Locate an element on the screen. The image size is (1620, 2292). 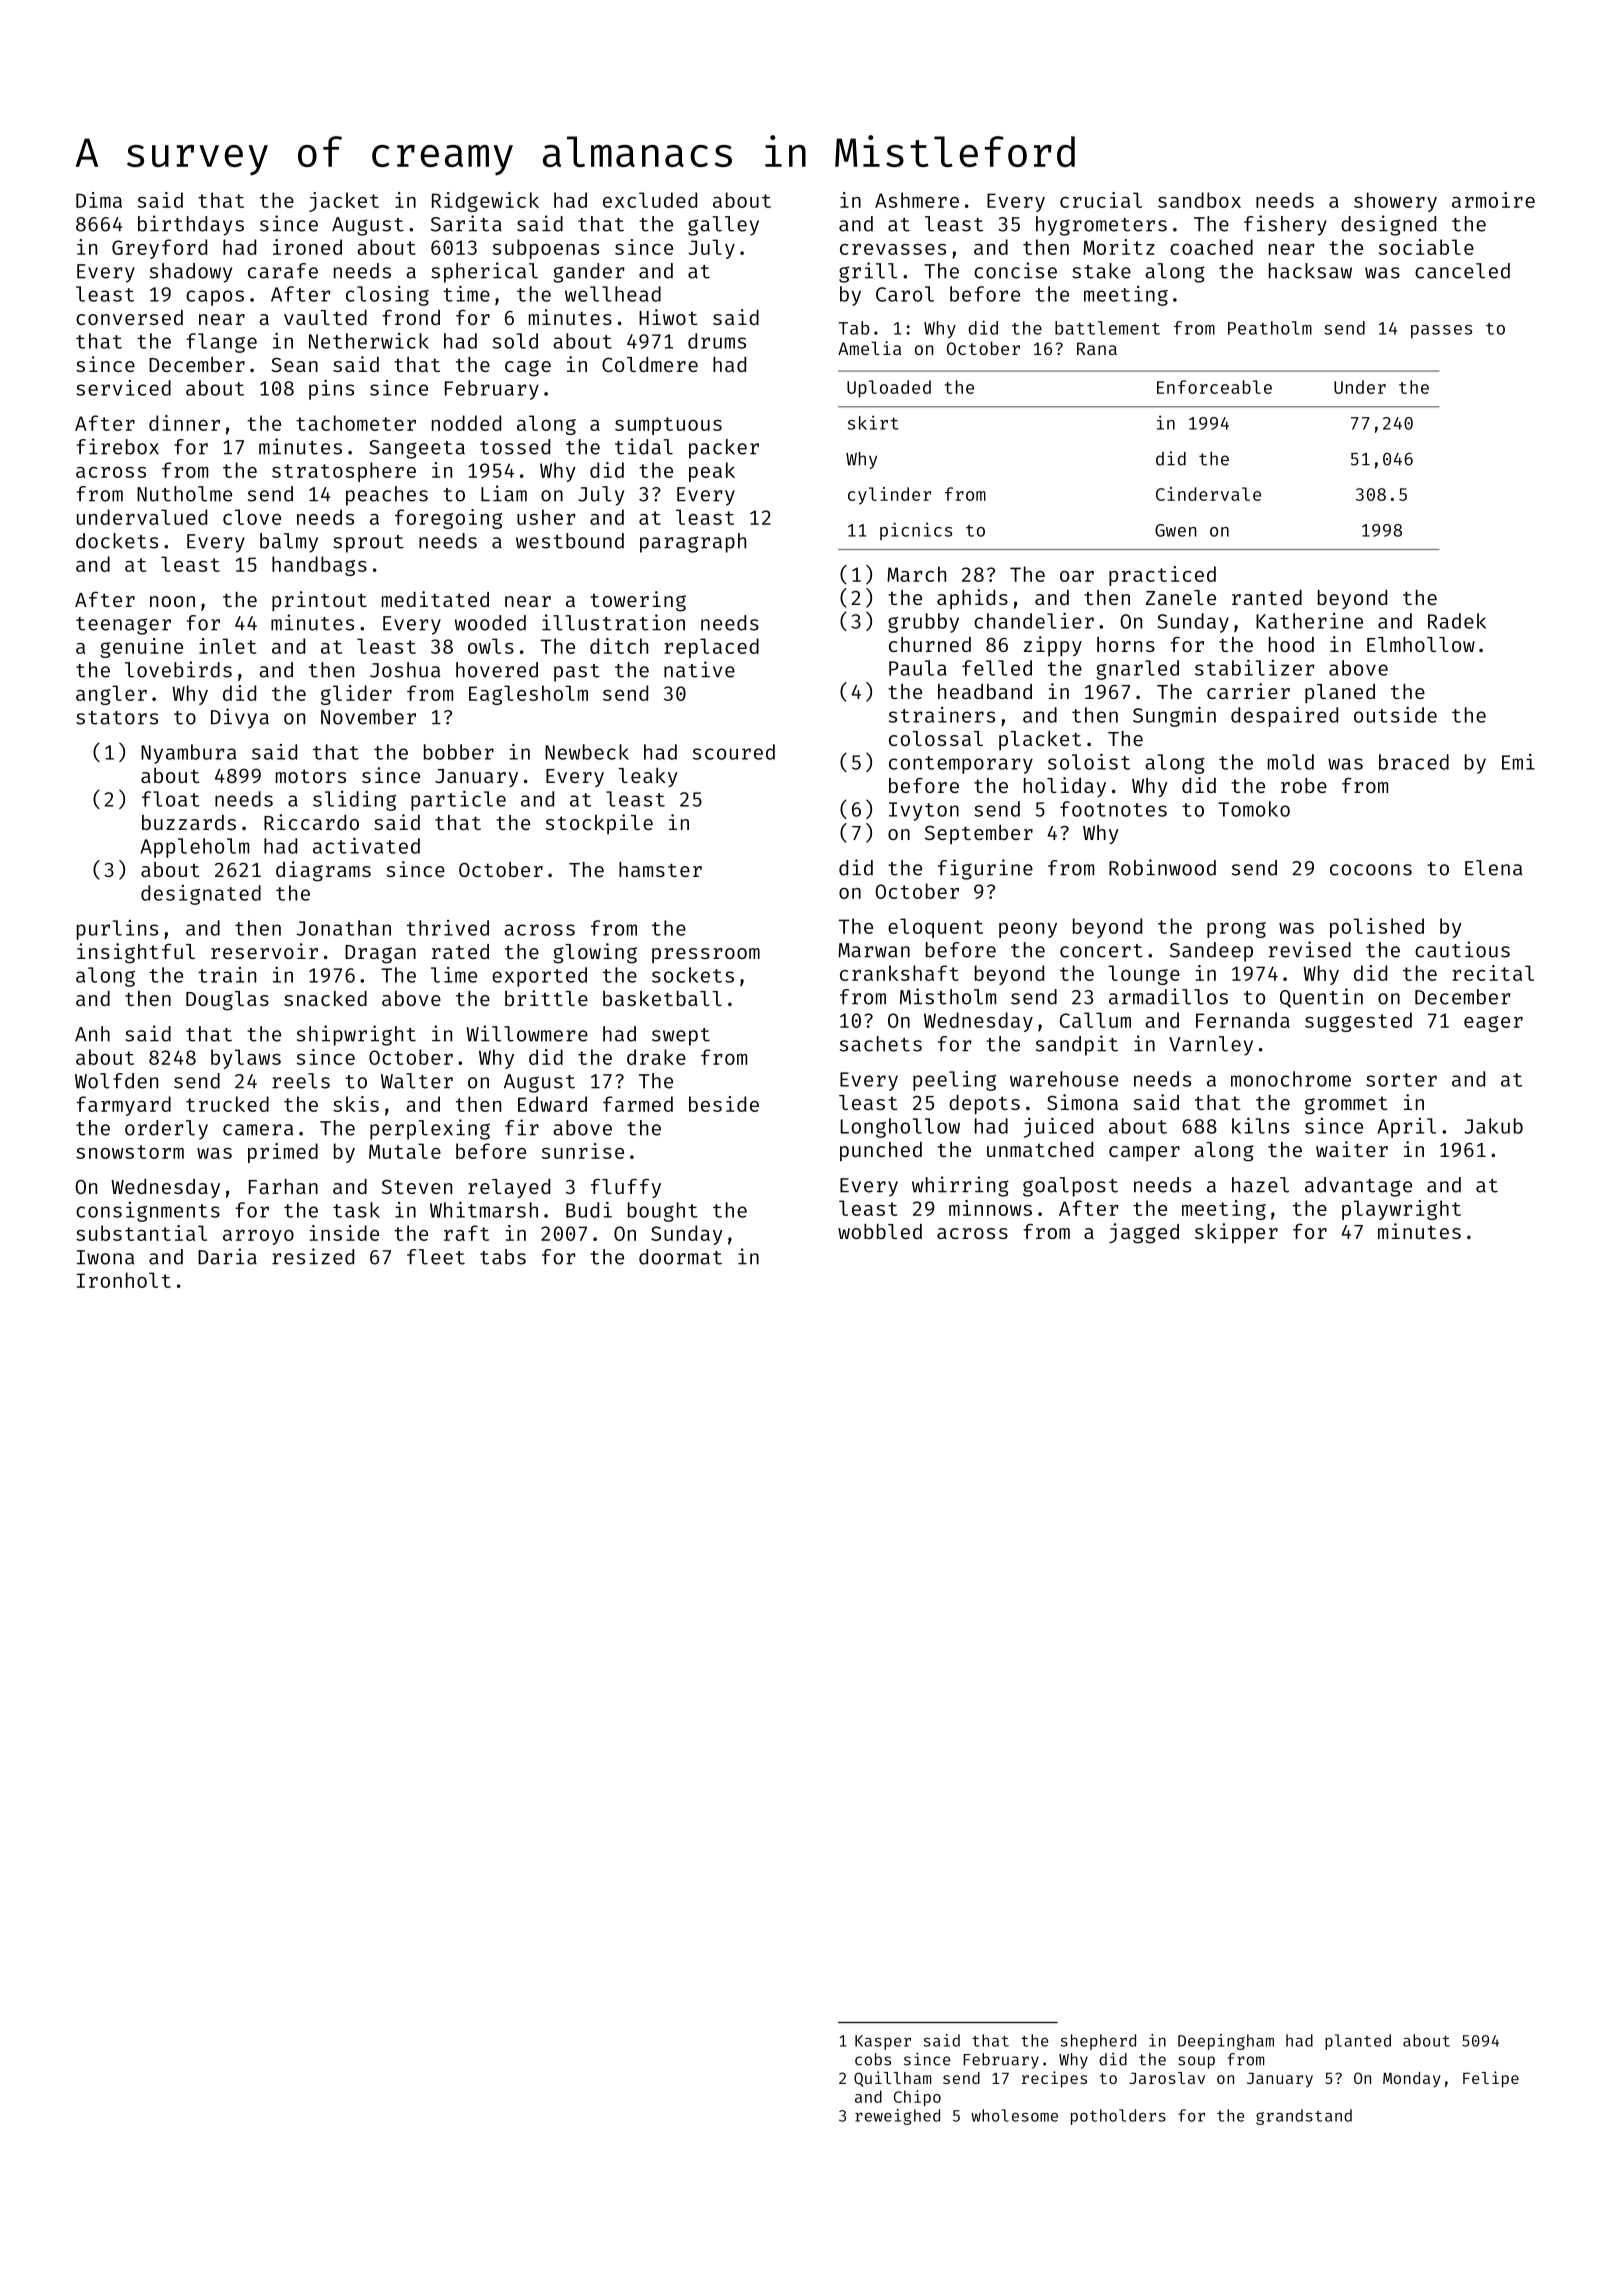
Kasper is located at coordinates (883, 2042).
